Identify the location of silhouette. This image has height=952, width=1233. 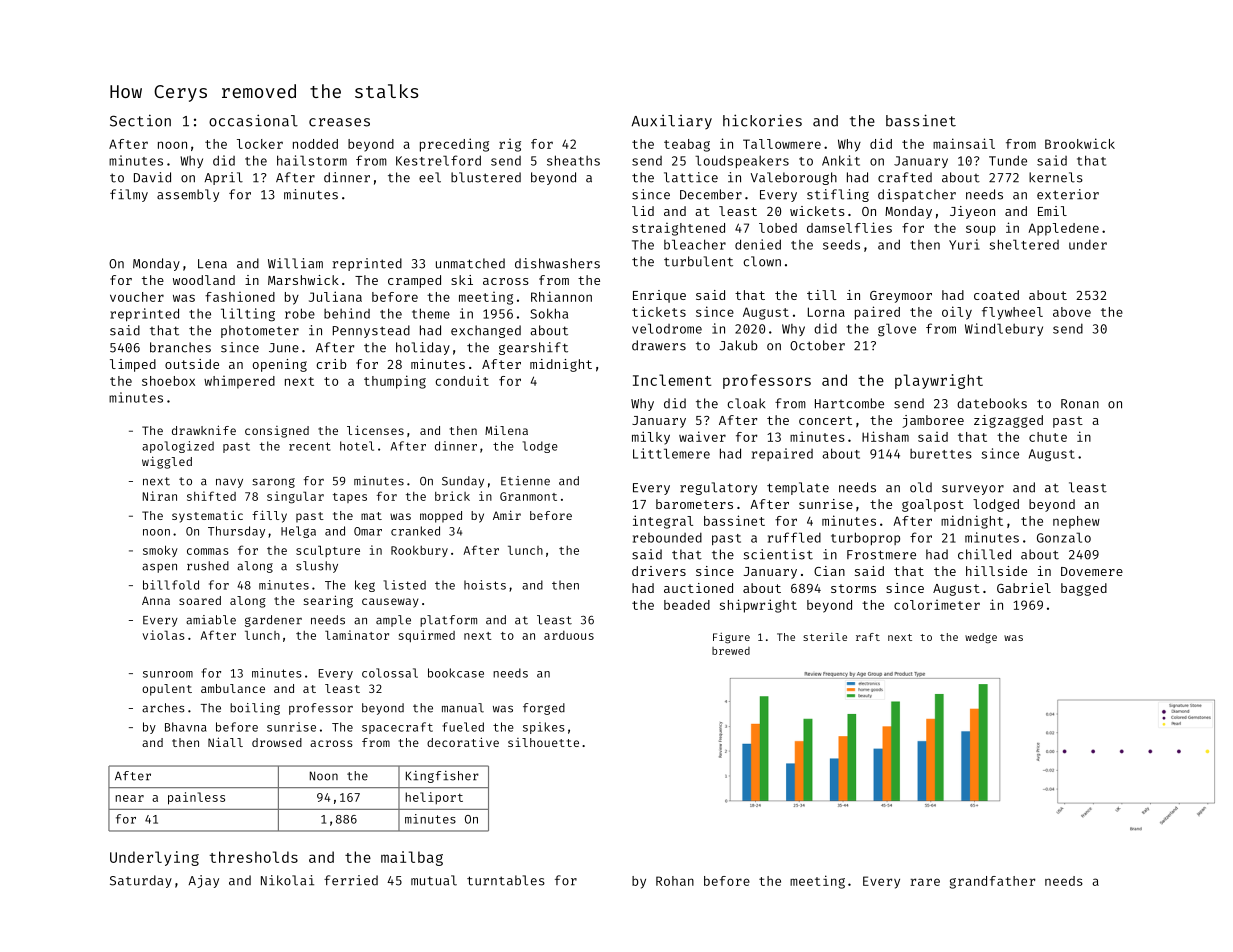
(543, 742).
